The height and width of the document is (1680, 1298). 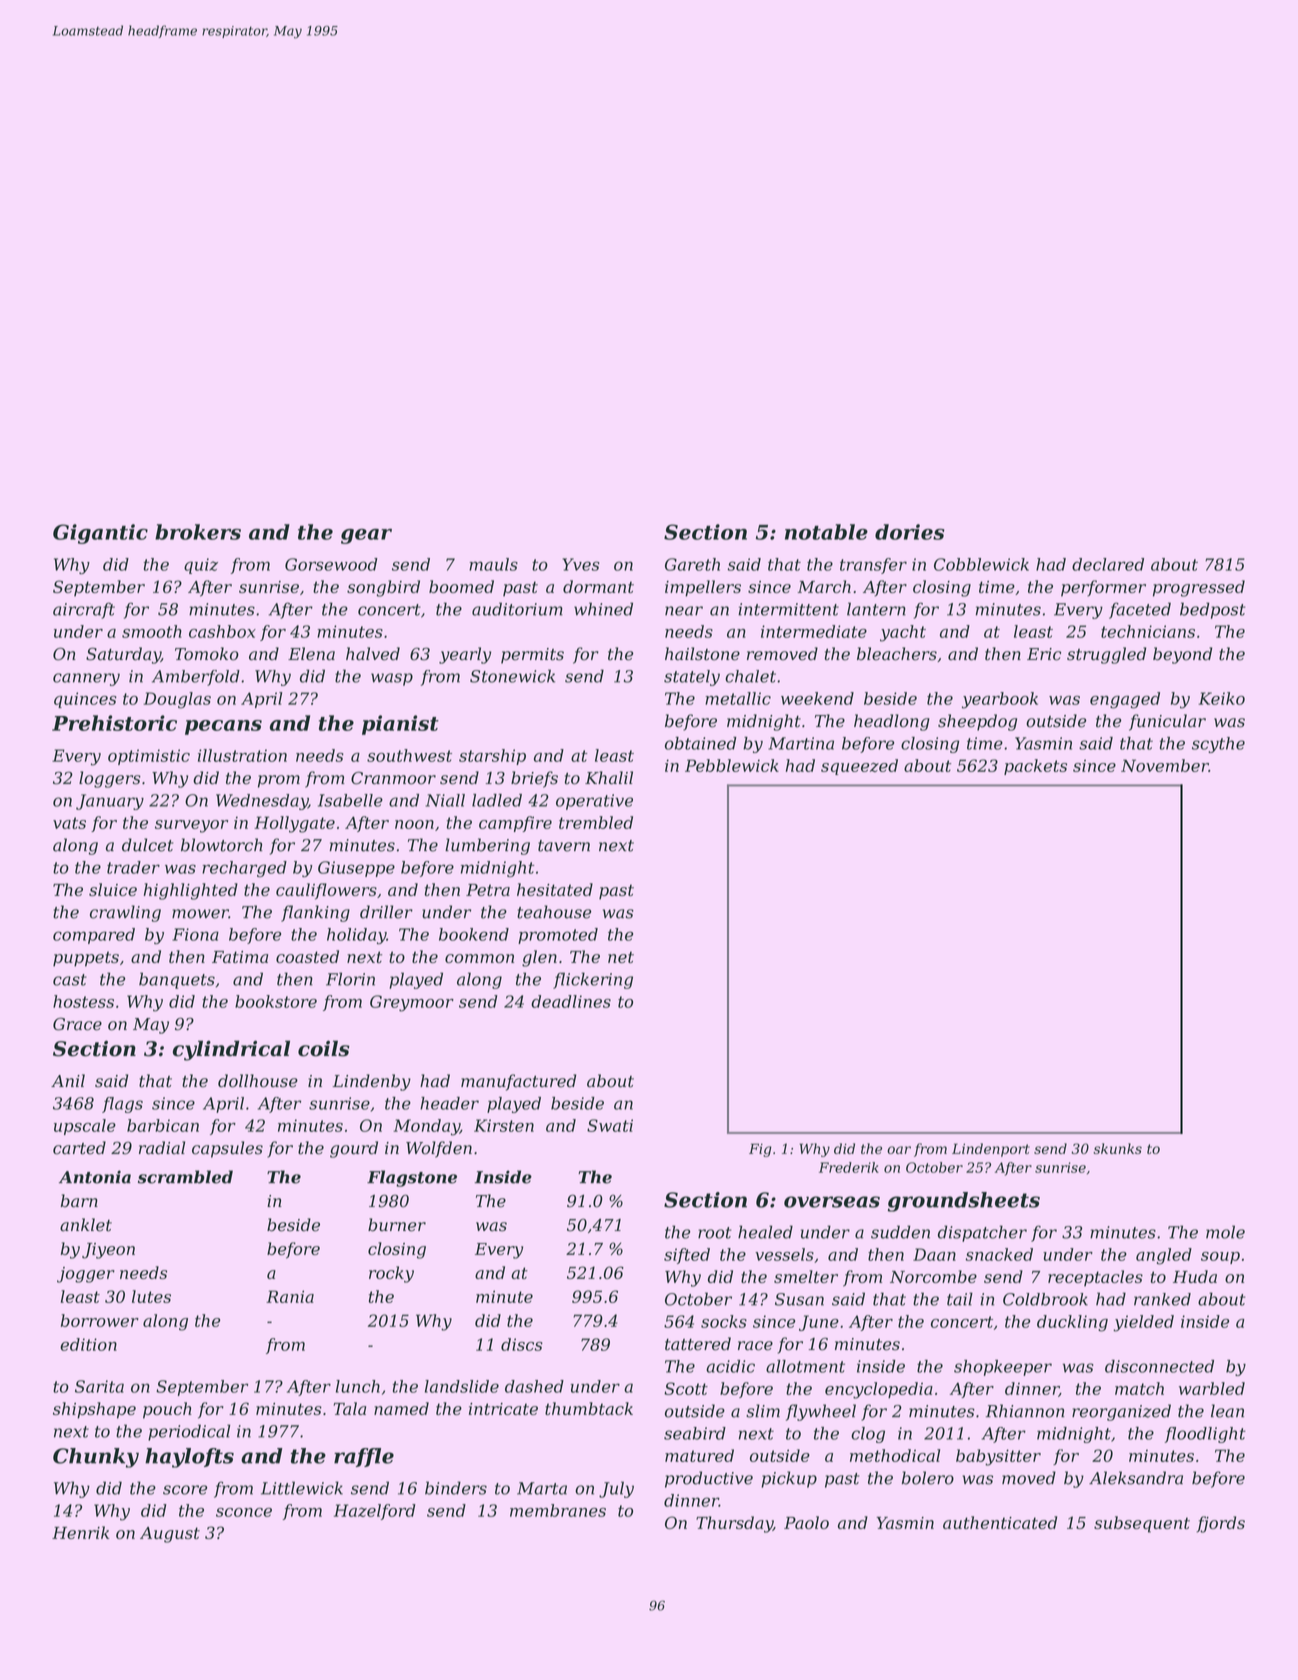 I want to click on funicular, so click(x=1167, y=722).
